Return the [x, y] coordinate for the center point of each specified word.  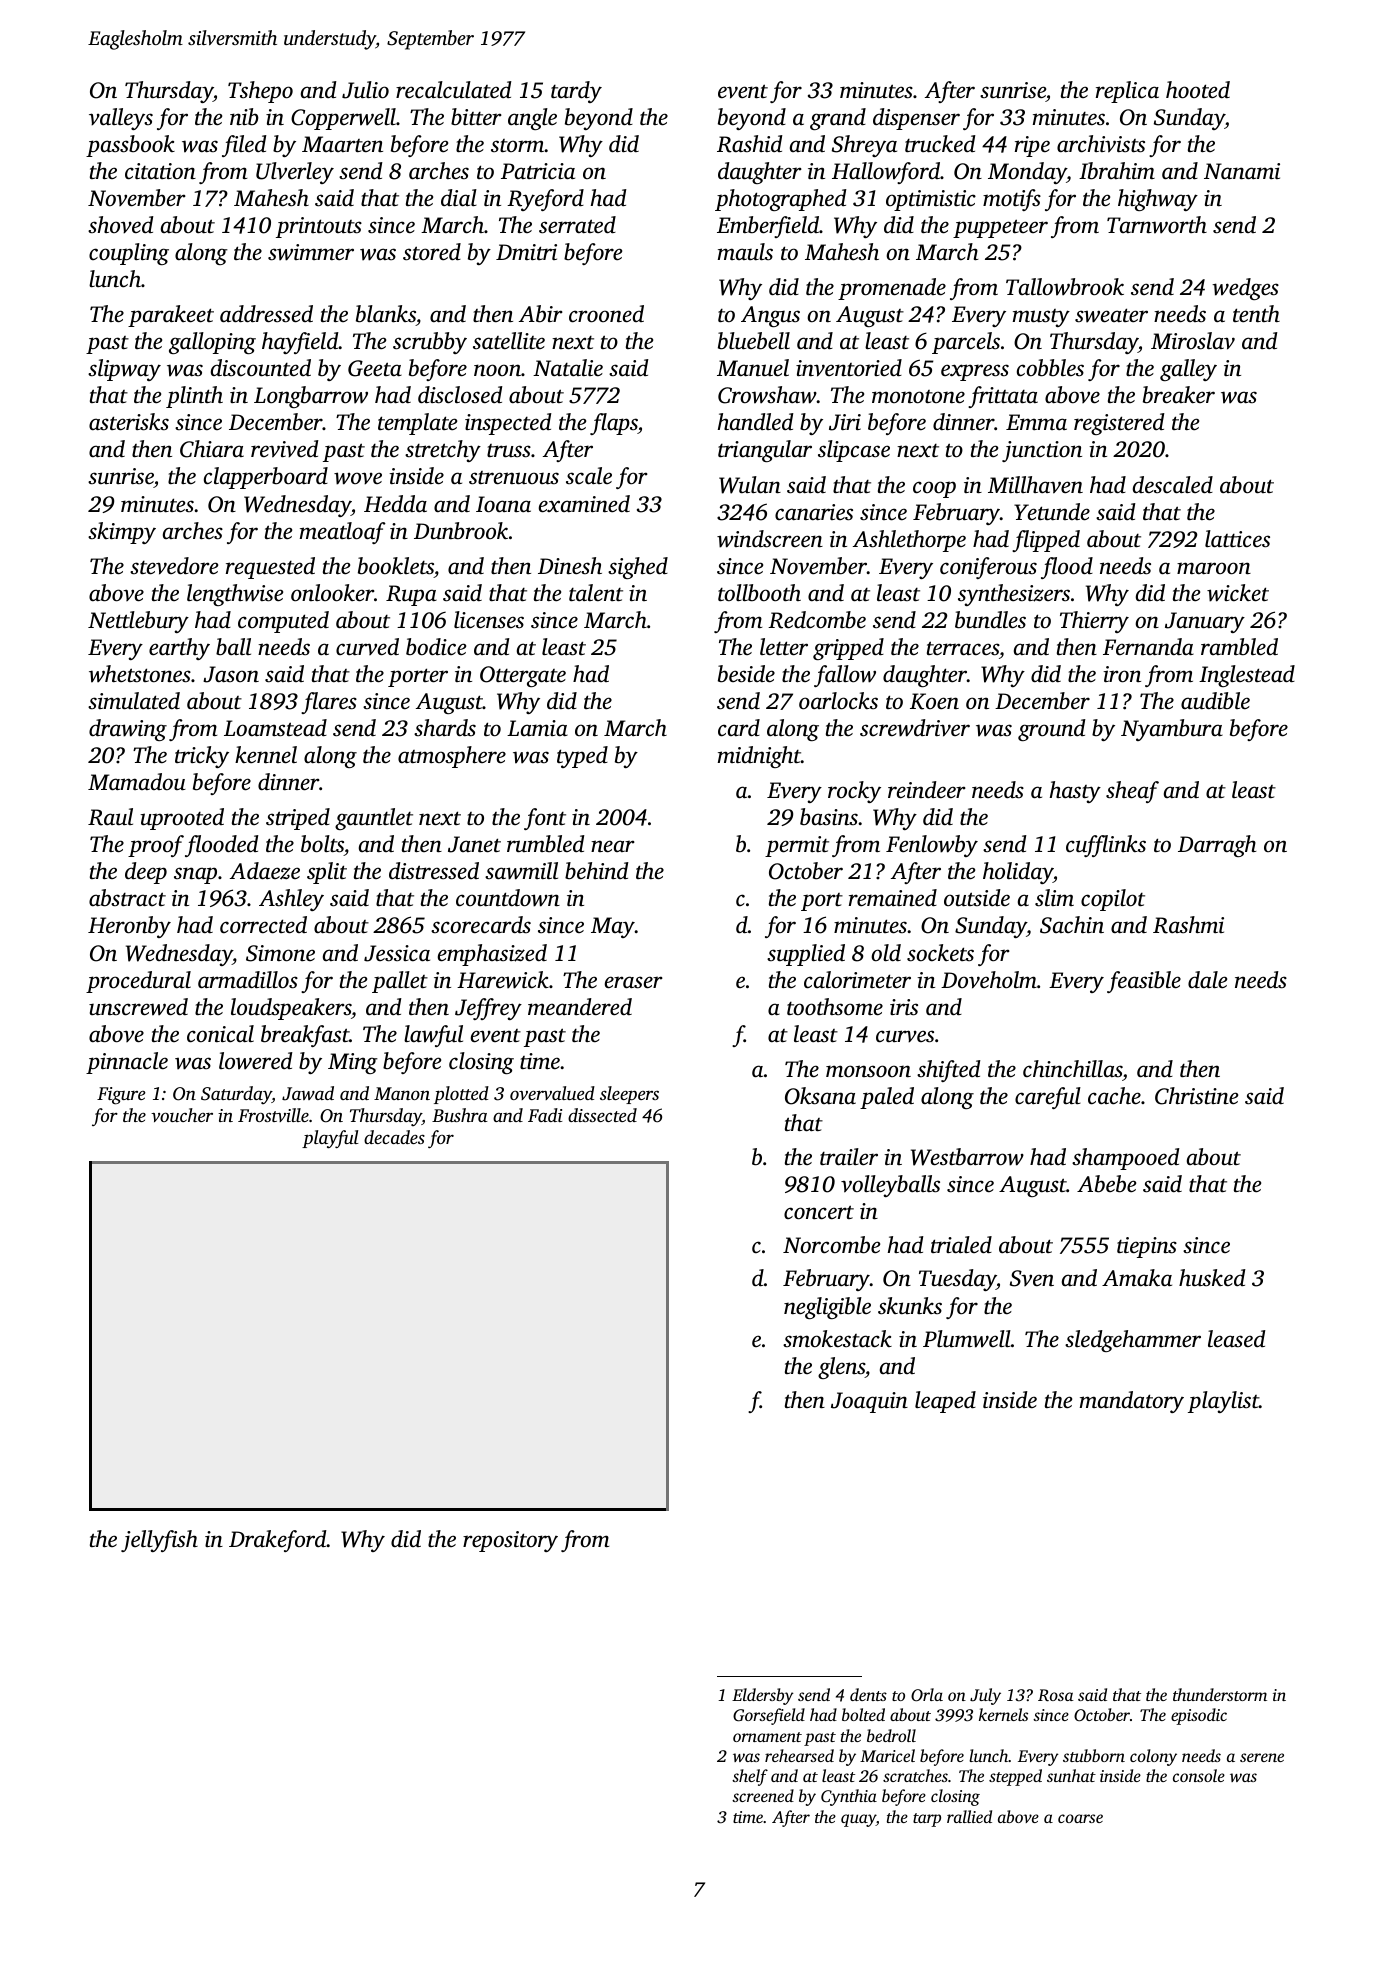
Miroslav [1193, 341]
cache [1114, 1096]
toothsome [835, 1007]
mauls [745, 252]
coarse [1080, 1818]
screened [763, 1795]
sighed [638, 568]
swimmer [311, 252]
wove [358, 478]
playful [330, 1139]
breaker [1179, 395]
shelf [750, 1777]
